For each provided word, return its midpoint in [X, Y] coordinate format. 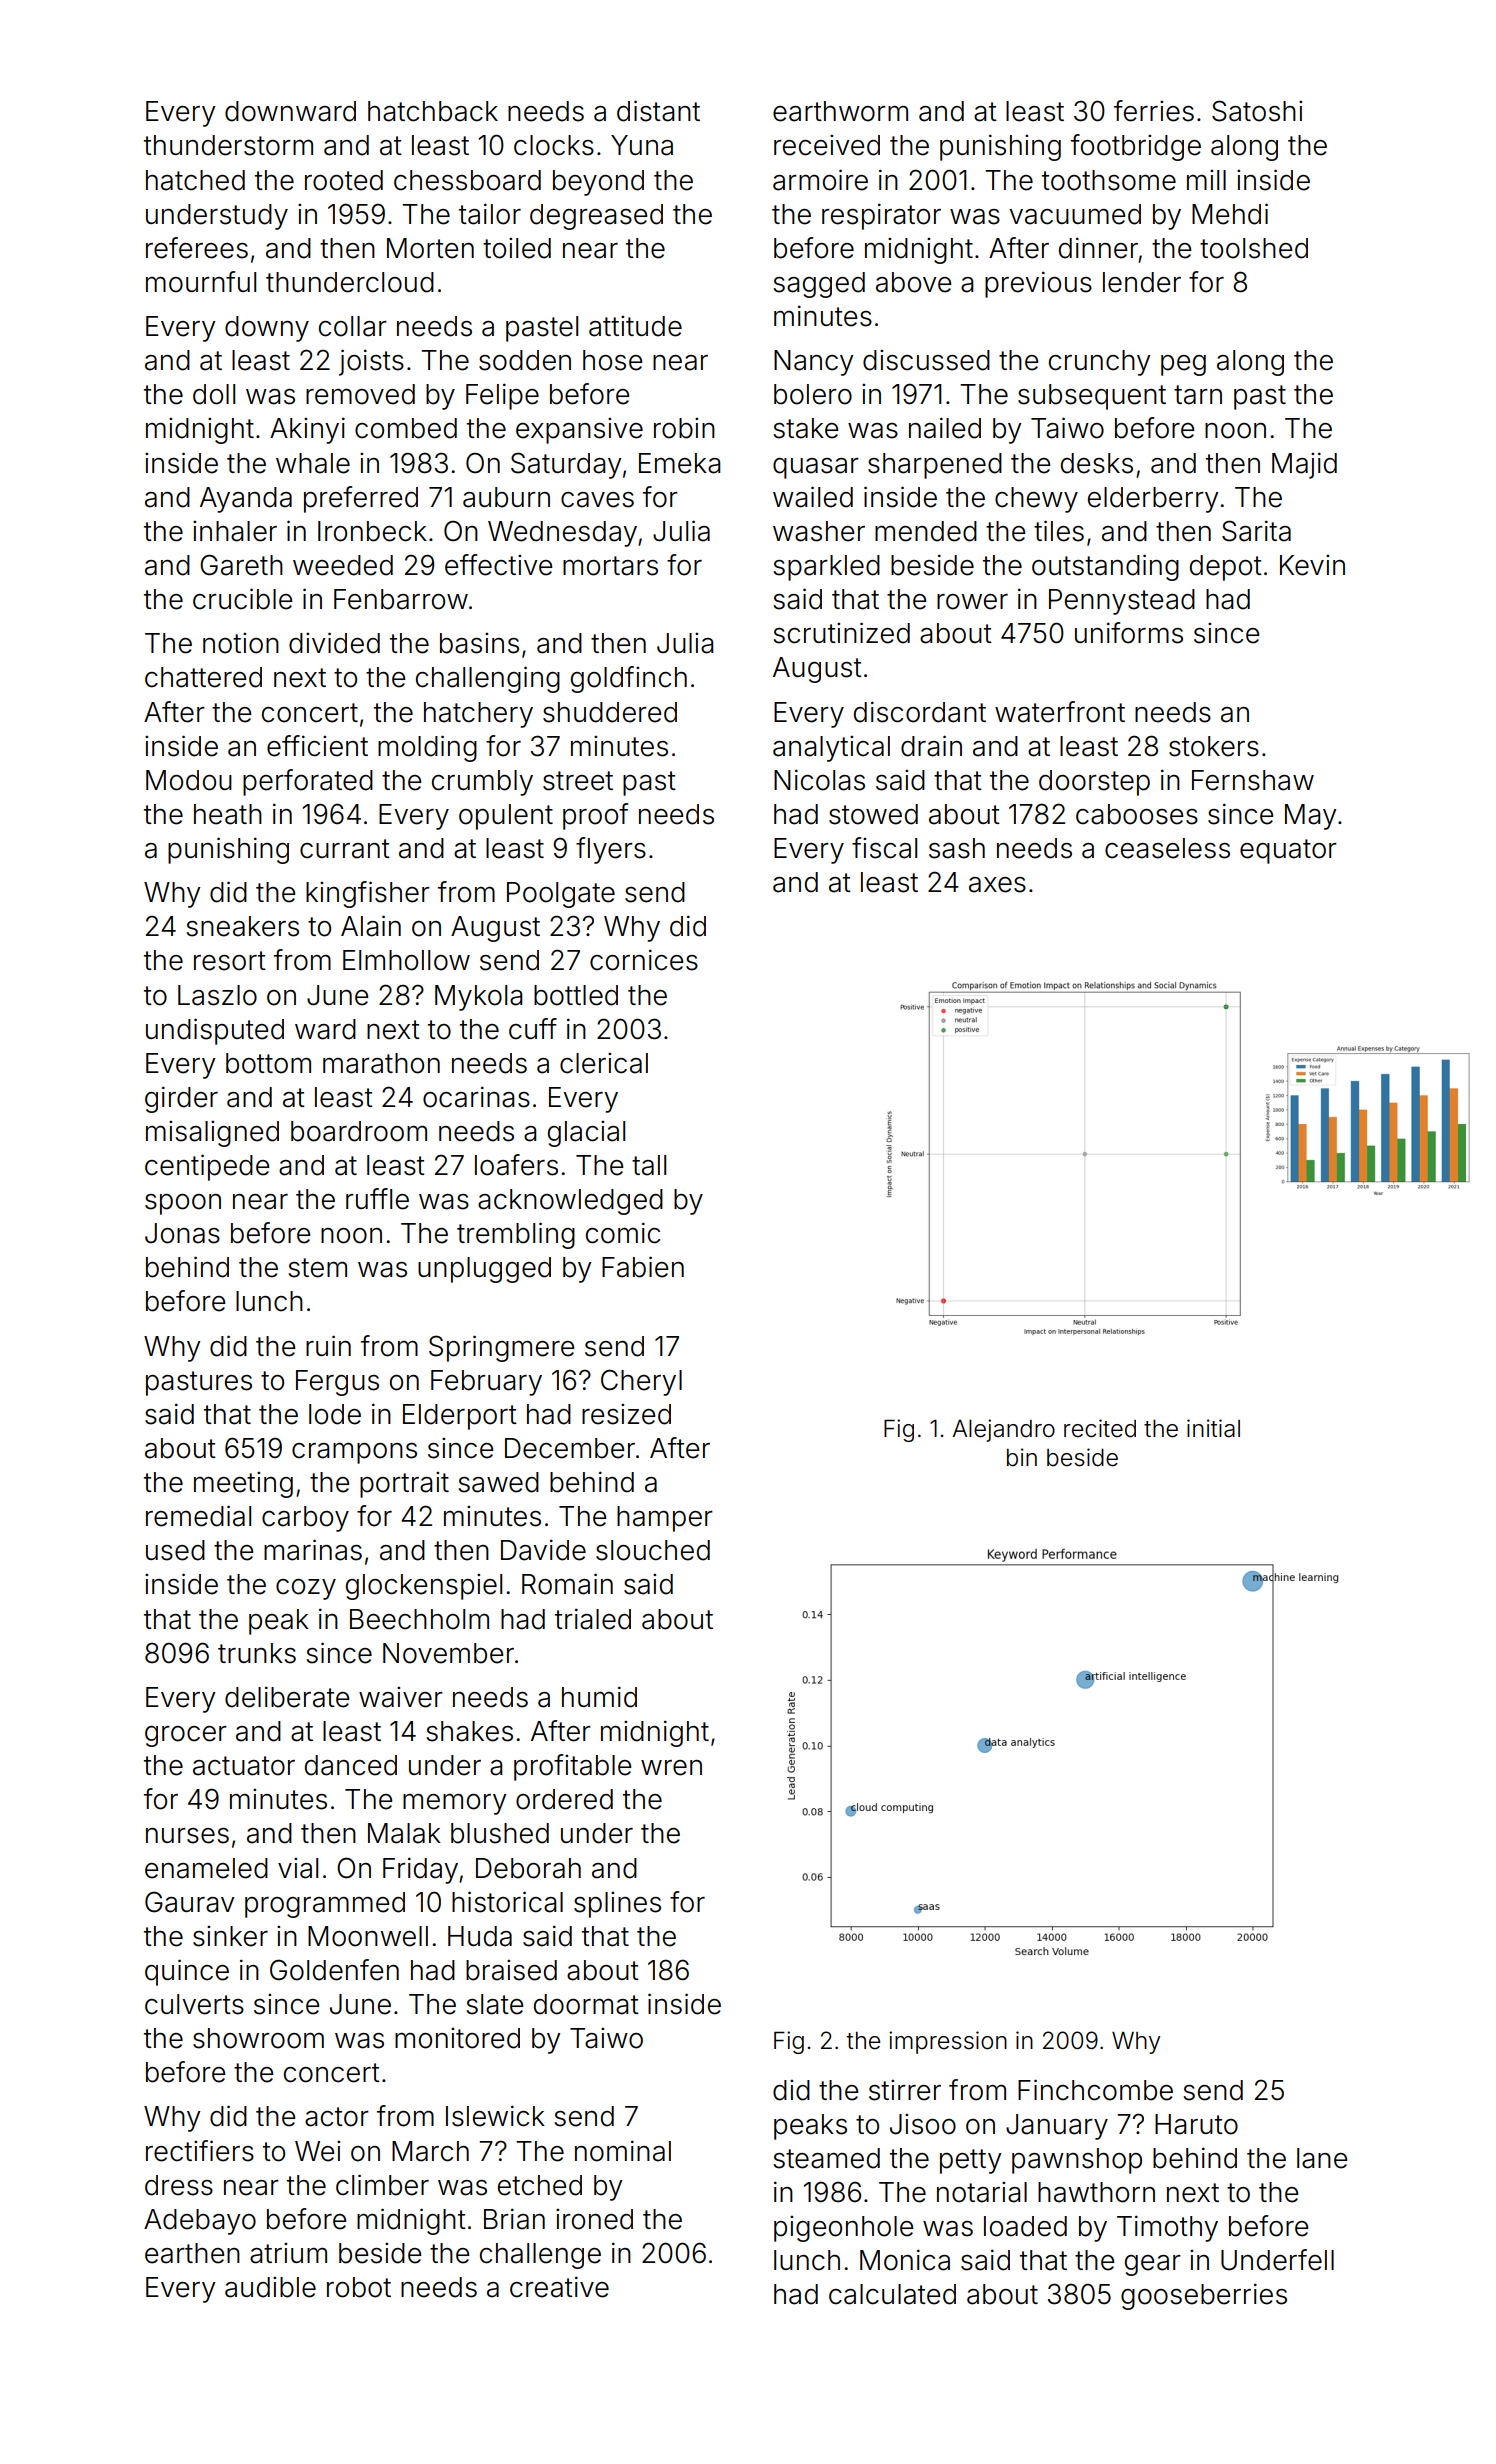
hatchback [433, 111]
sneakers [242, 926]
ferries [1154, 111]
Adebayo [200, 2222]
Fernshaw [1253, 780]
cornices [644, 960]
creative [559, 2287]
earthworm [840, 111]
